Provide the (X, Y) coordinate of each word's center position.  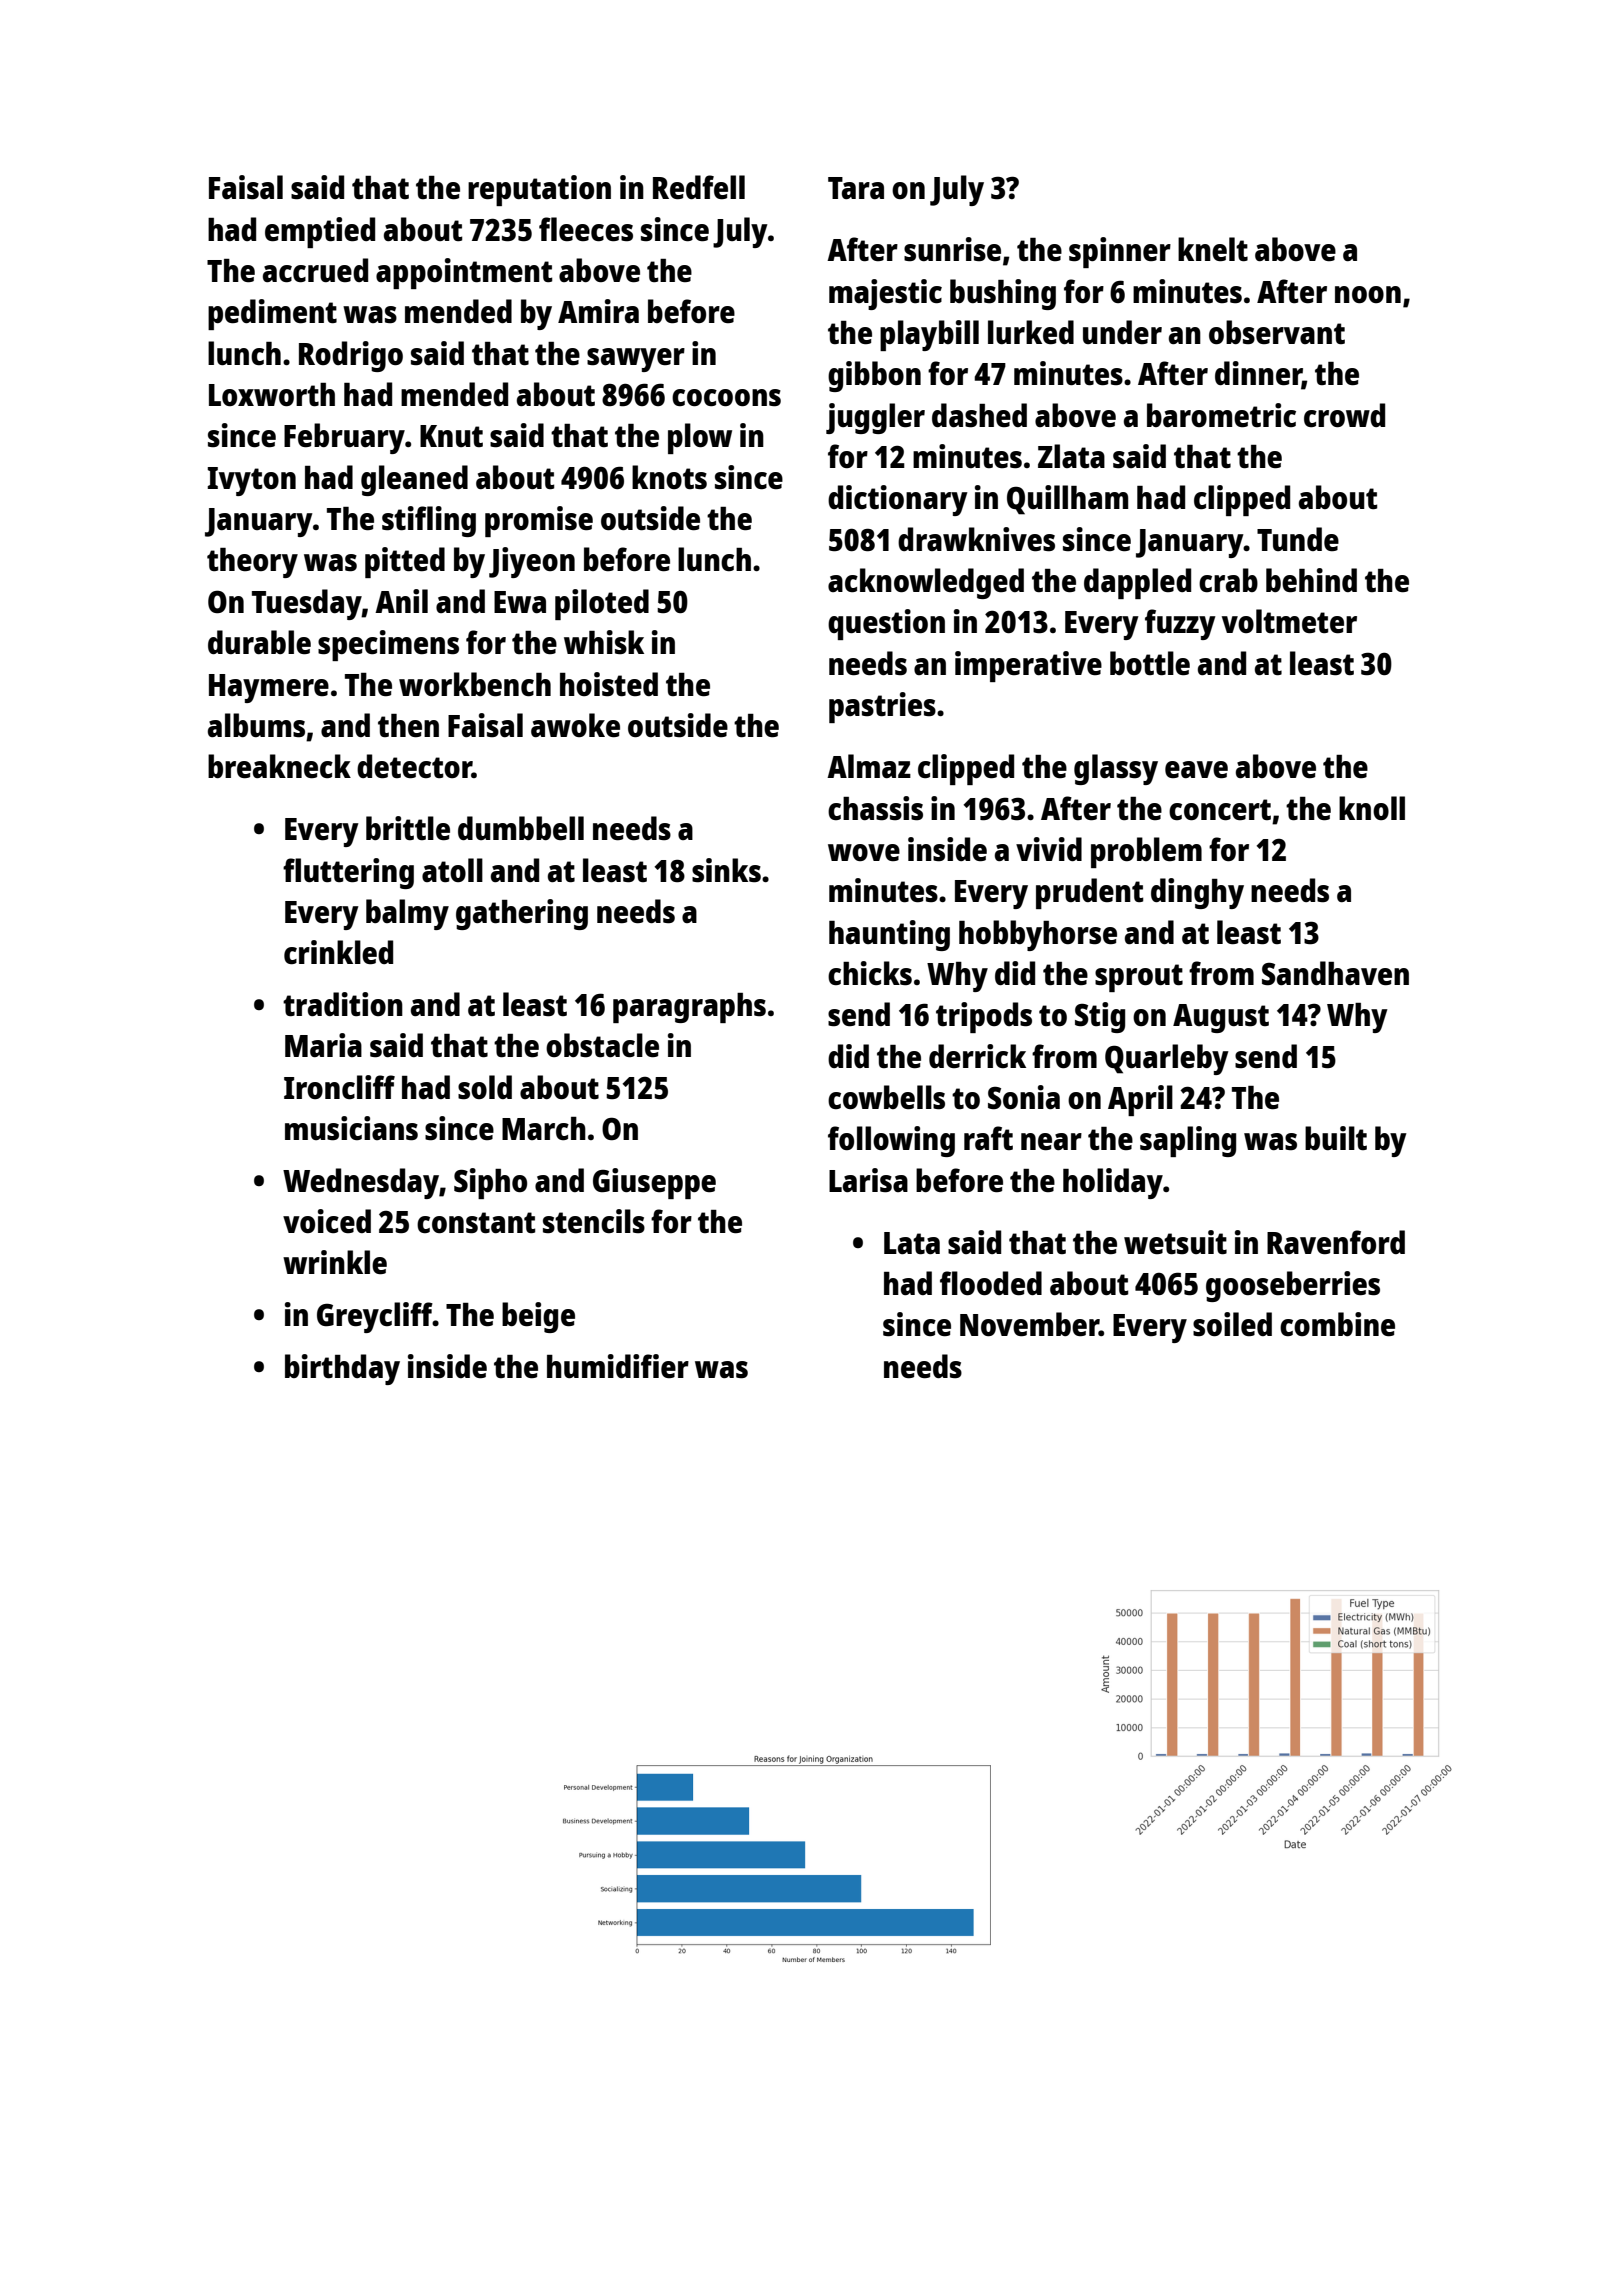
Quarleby (1167, 1059)
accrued (315, 270)
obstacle (602, 1045)
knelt (1213, 249)
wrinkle (335, 1262)
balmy (407, 914)
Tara (856, 188)
